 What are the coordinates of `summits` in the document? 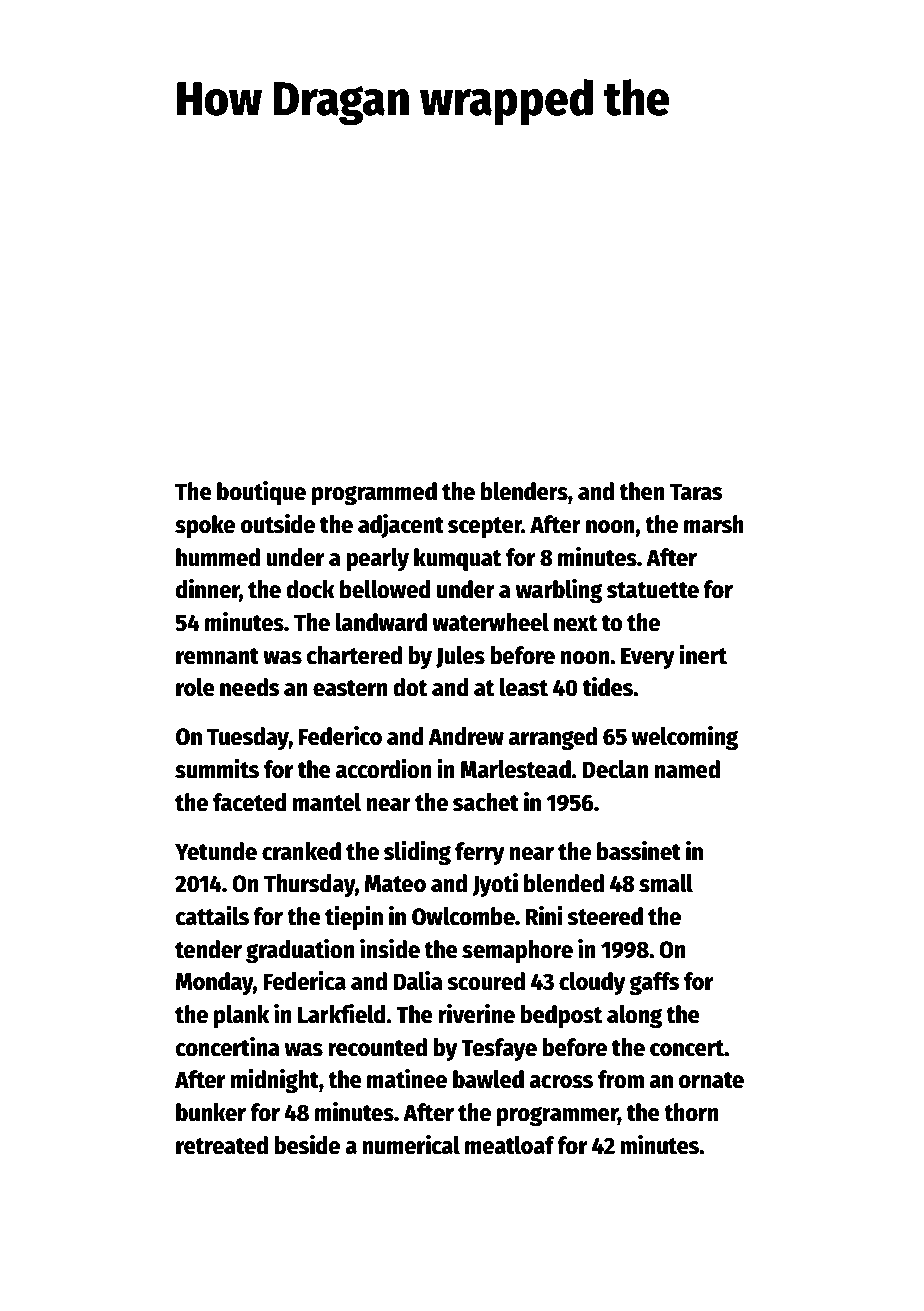 It's located at (217, 769).
